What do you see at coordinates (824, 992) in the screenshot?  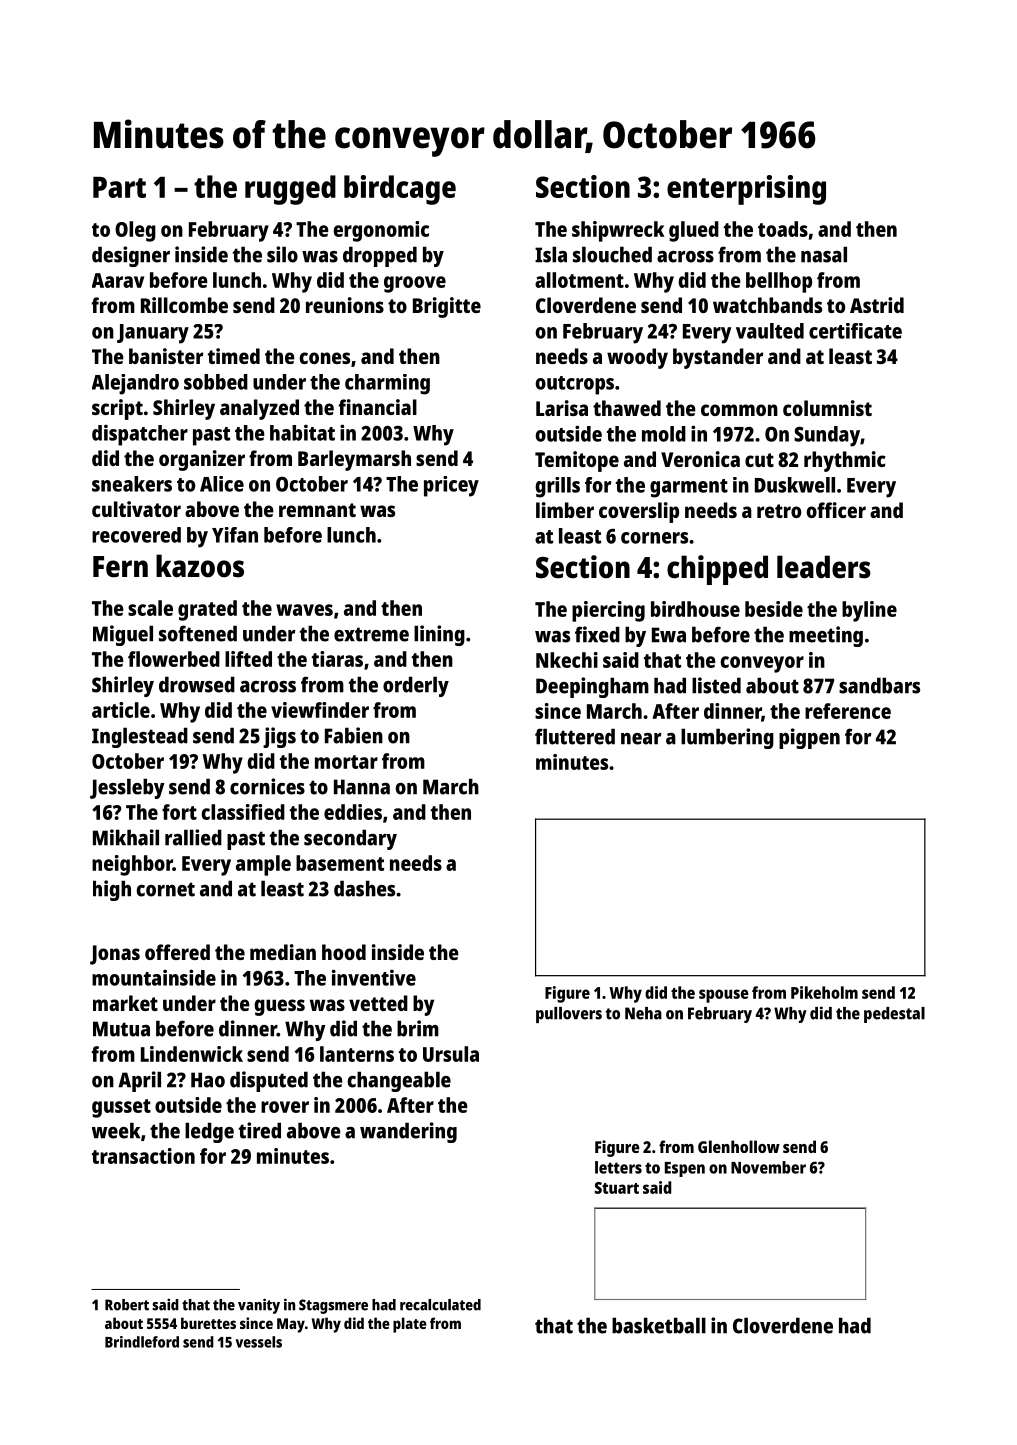 I see `Pikeholm` at bounding box center [824, 992].
